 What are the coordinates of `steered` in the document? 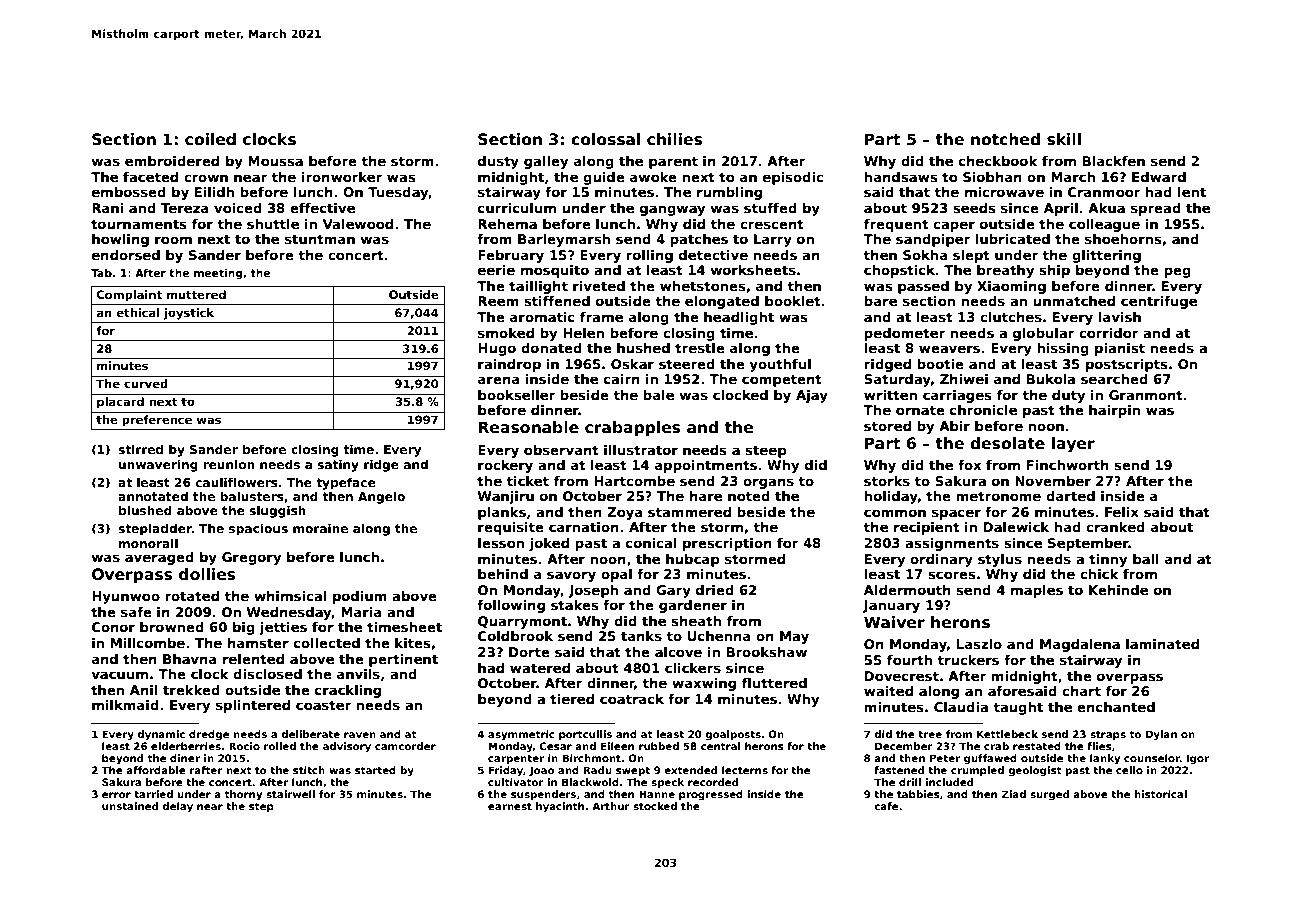 It's located at (687, 364).
